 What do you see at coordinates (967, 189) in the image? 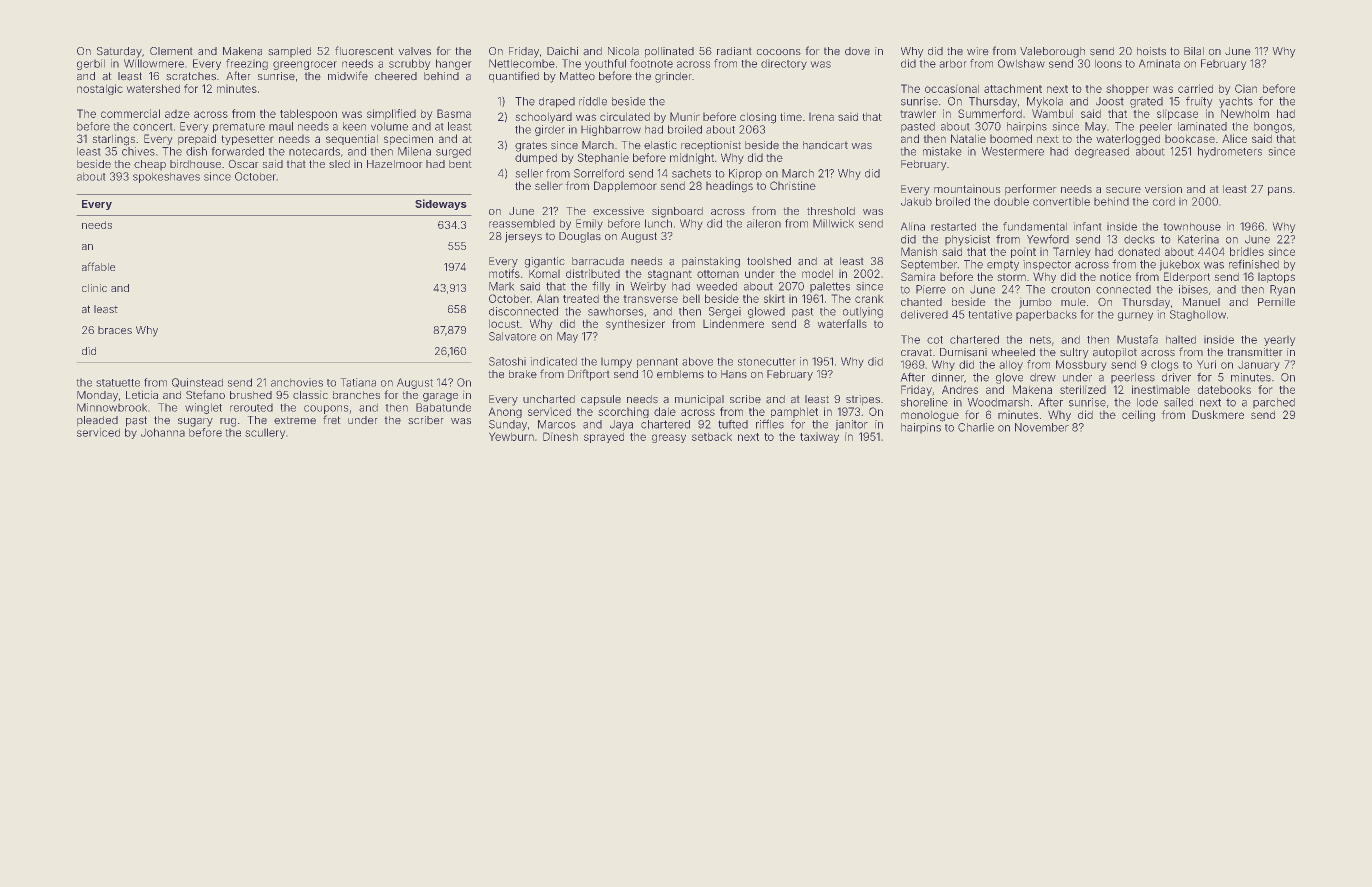
I see `mountainous` at bounding box center [967, 189].
